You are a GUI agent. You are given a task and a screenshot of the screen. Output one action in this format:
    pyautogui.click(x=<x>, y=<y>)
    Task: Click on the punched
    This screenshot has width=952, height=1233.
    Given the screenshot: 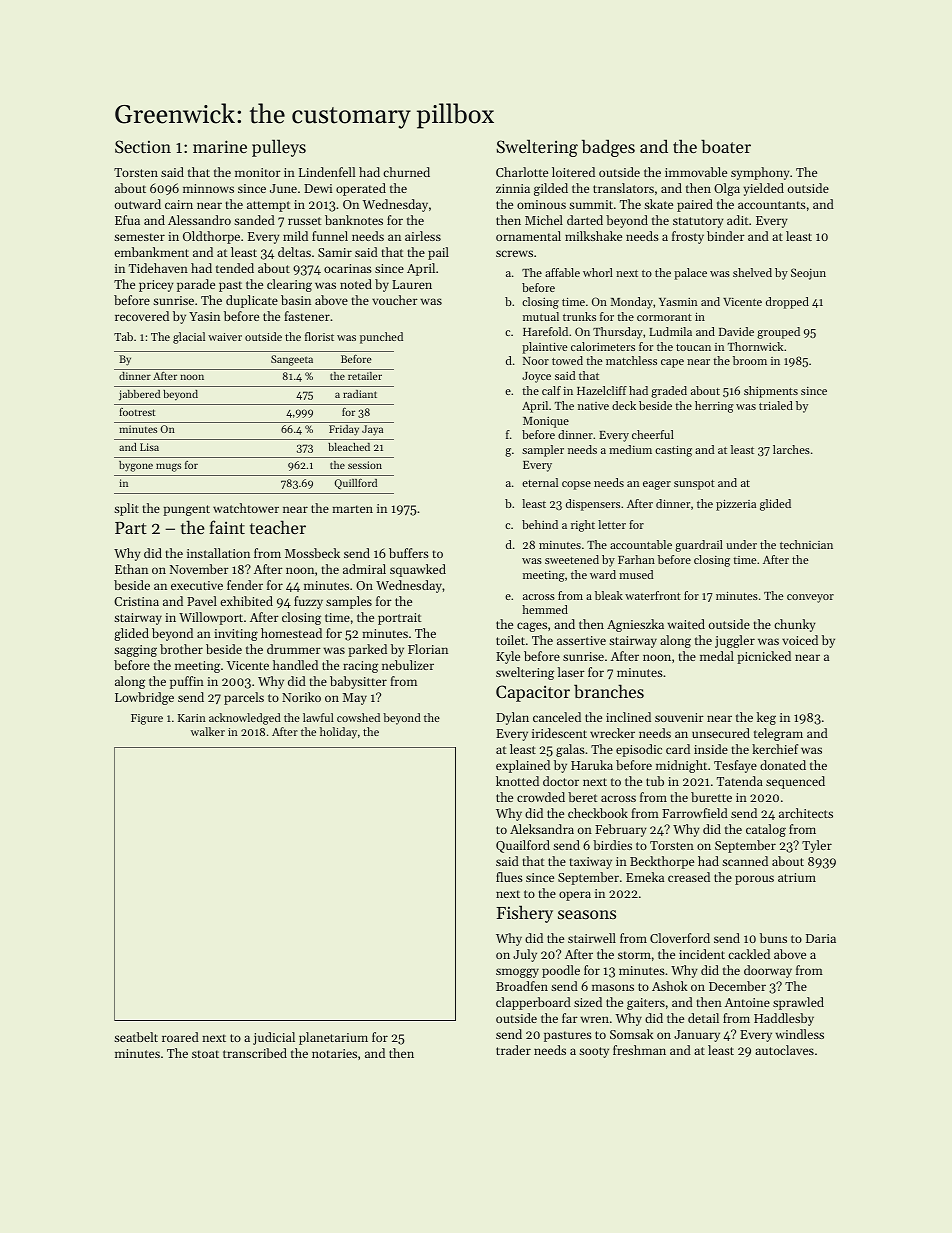 What is the action you would take?
    pyautogui.click(x=381, y=338)
